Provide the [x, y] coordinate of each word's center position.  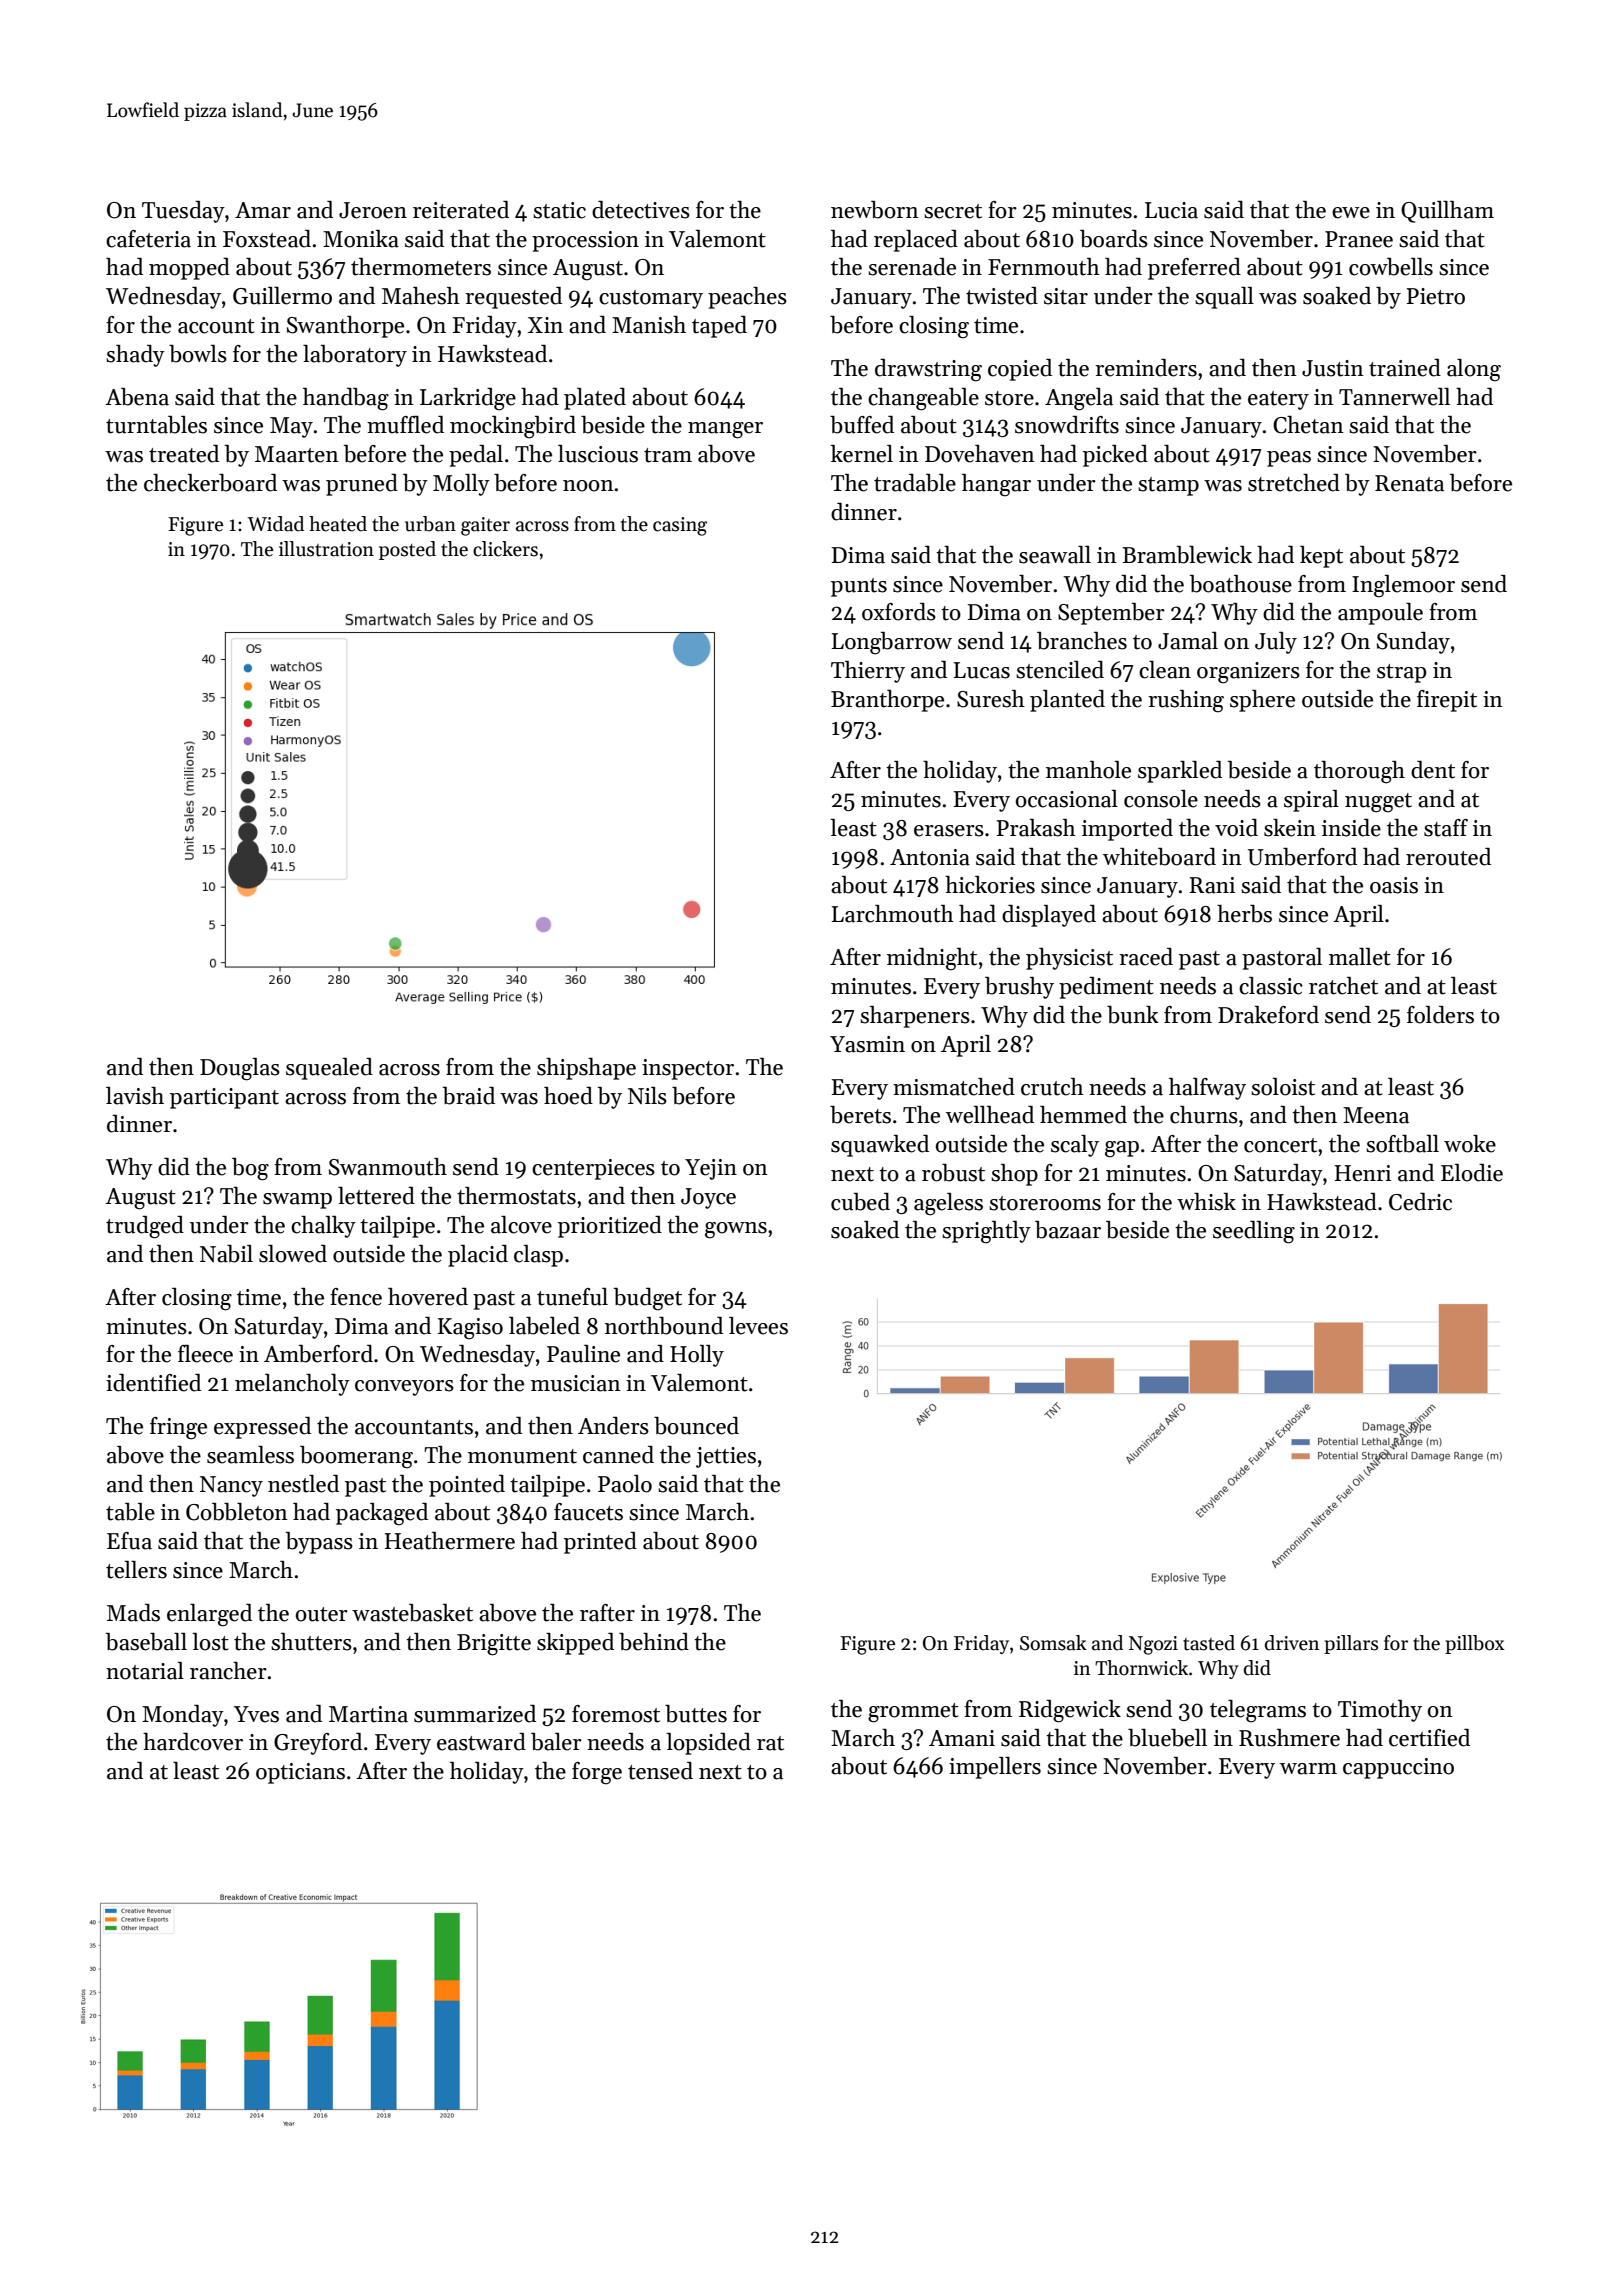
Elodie [1472, 1173]
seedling [1254, 1232]
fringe [178, 1428]
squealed [329, 1069]
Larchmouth [893, 914]
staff [1446, 828]
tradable [915, 483]
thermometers [421, 267]
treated [184, 454]
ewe [1351, 213]
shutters [311, 1642]
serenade [912, 267]
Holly [697, 1356]
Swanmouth [388, 1167]
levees [758, 1326]
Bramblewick [1187, 555]
